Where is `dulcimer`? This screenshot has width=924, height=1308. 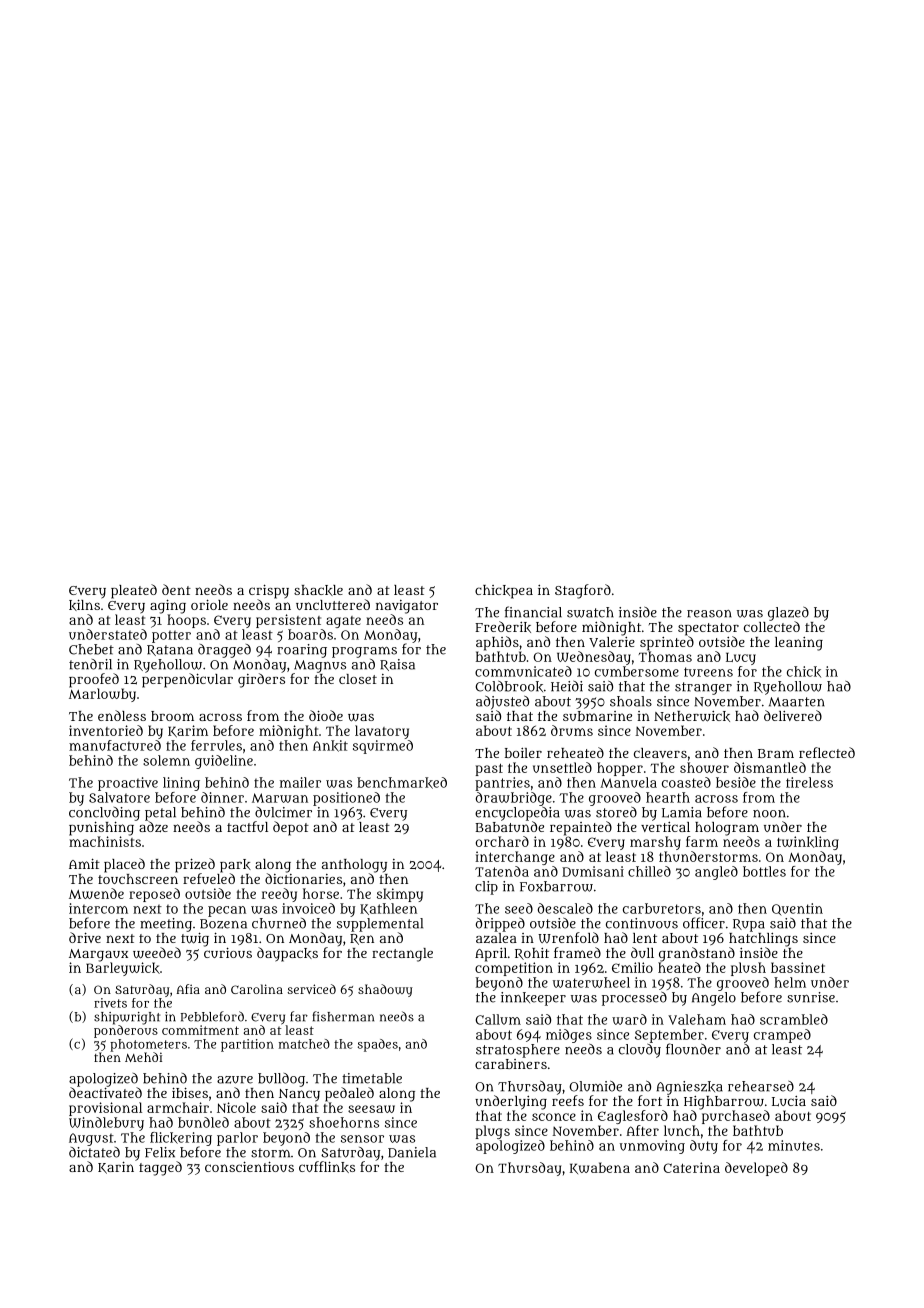 dulcimer is located at coordinates (283, 812).
